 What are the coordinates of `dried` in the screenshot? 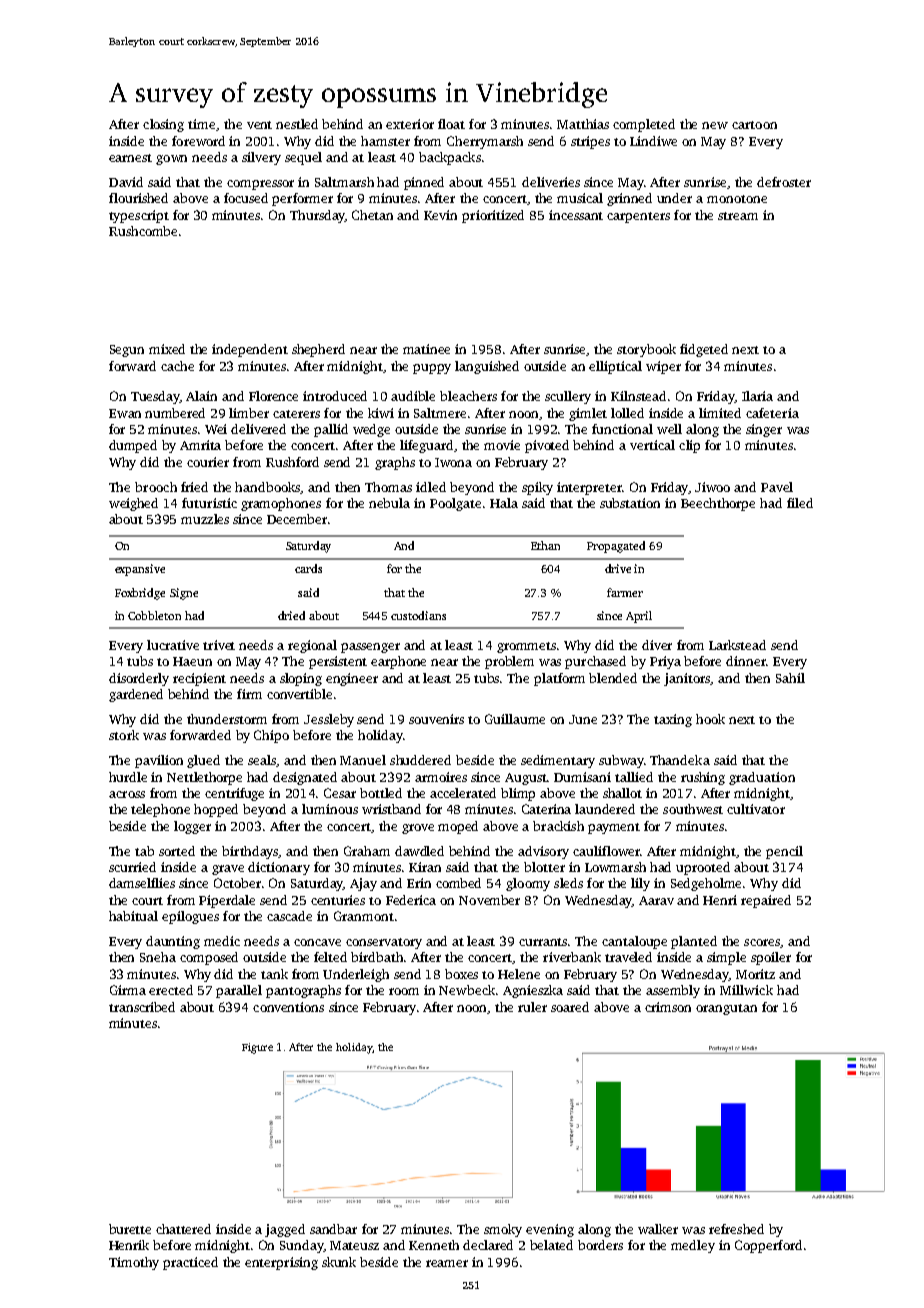 It's located at (291, 615).
